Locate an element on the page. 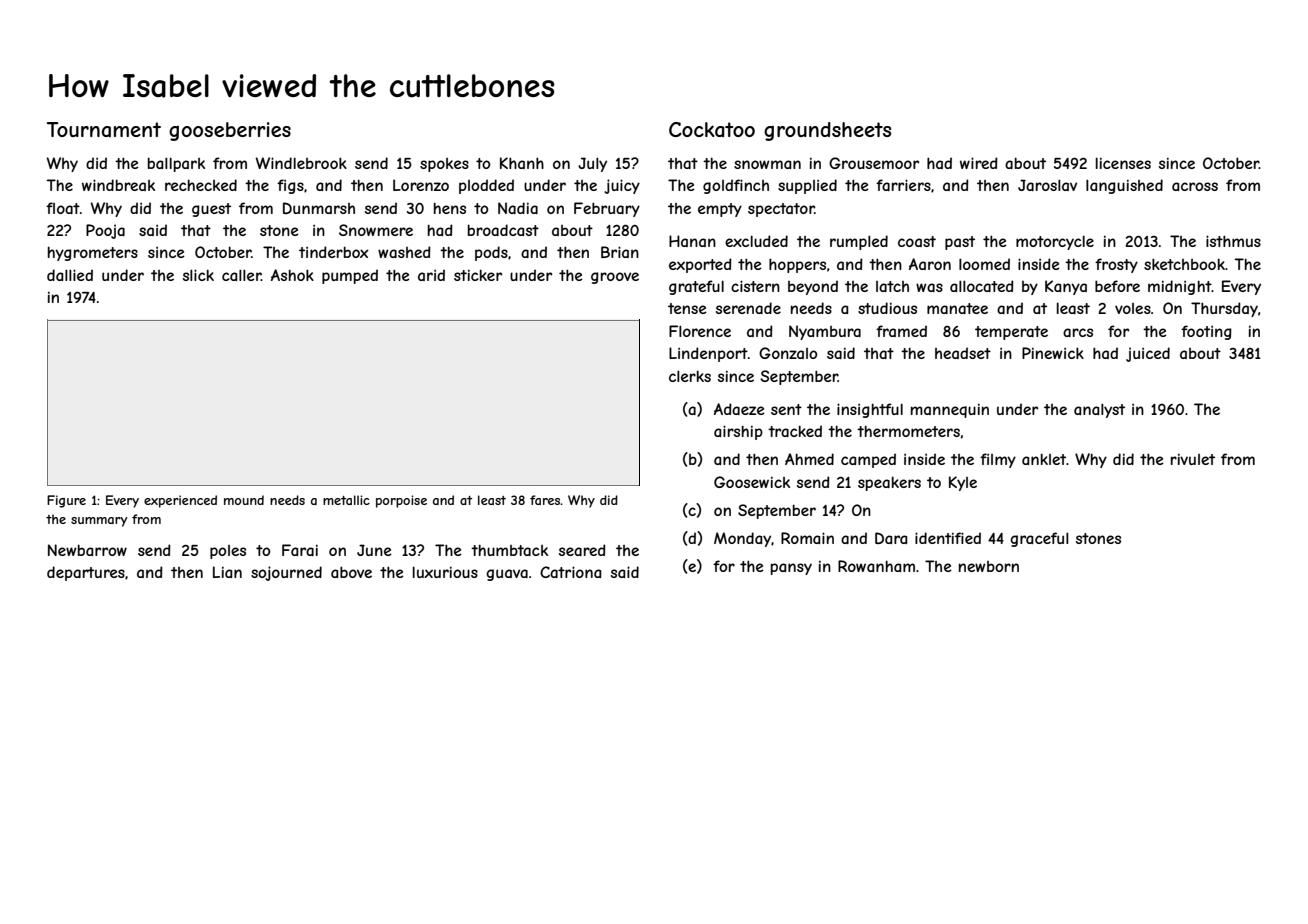 The width and height of the page is (1308, 924). Tournament is located at coordinates (104, 130).
